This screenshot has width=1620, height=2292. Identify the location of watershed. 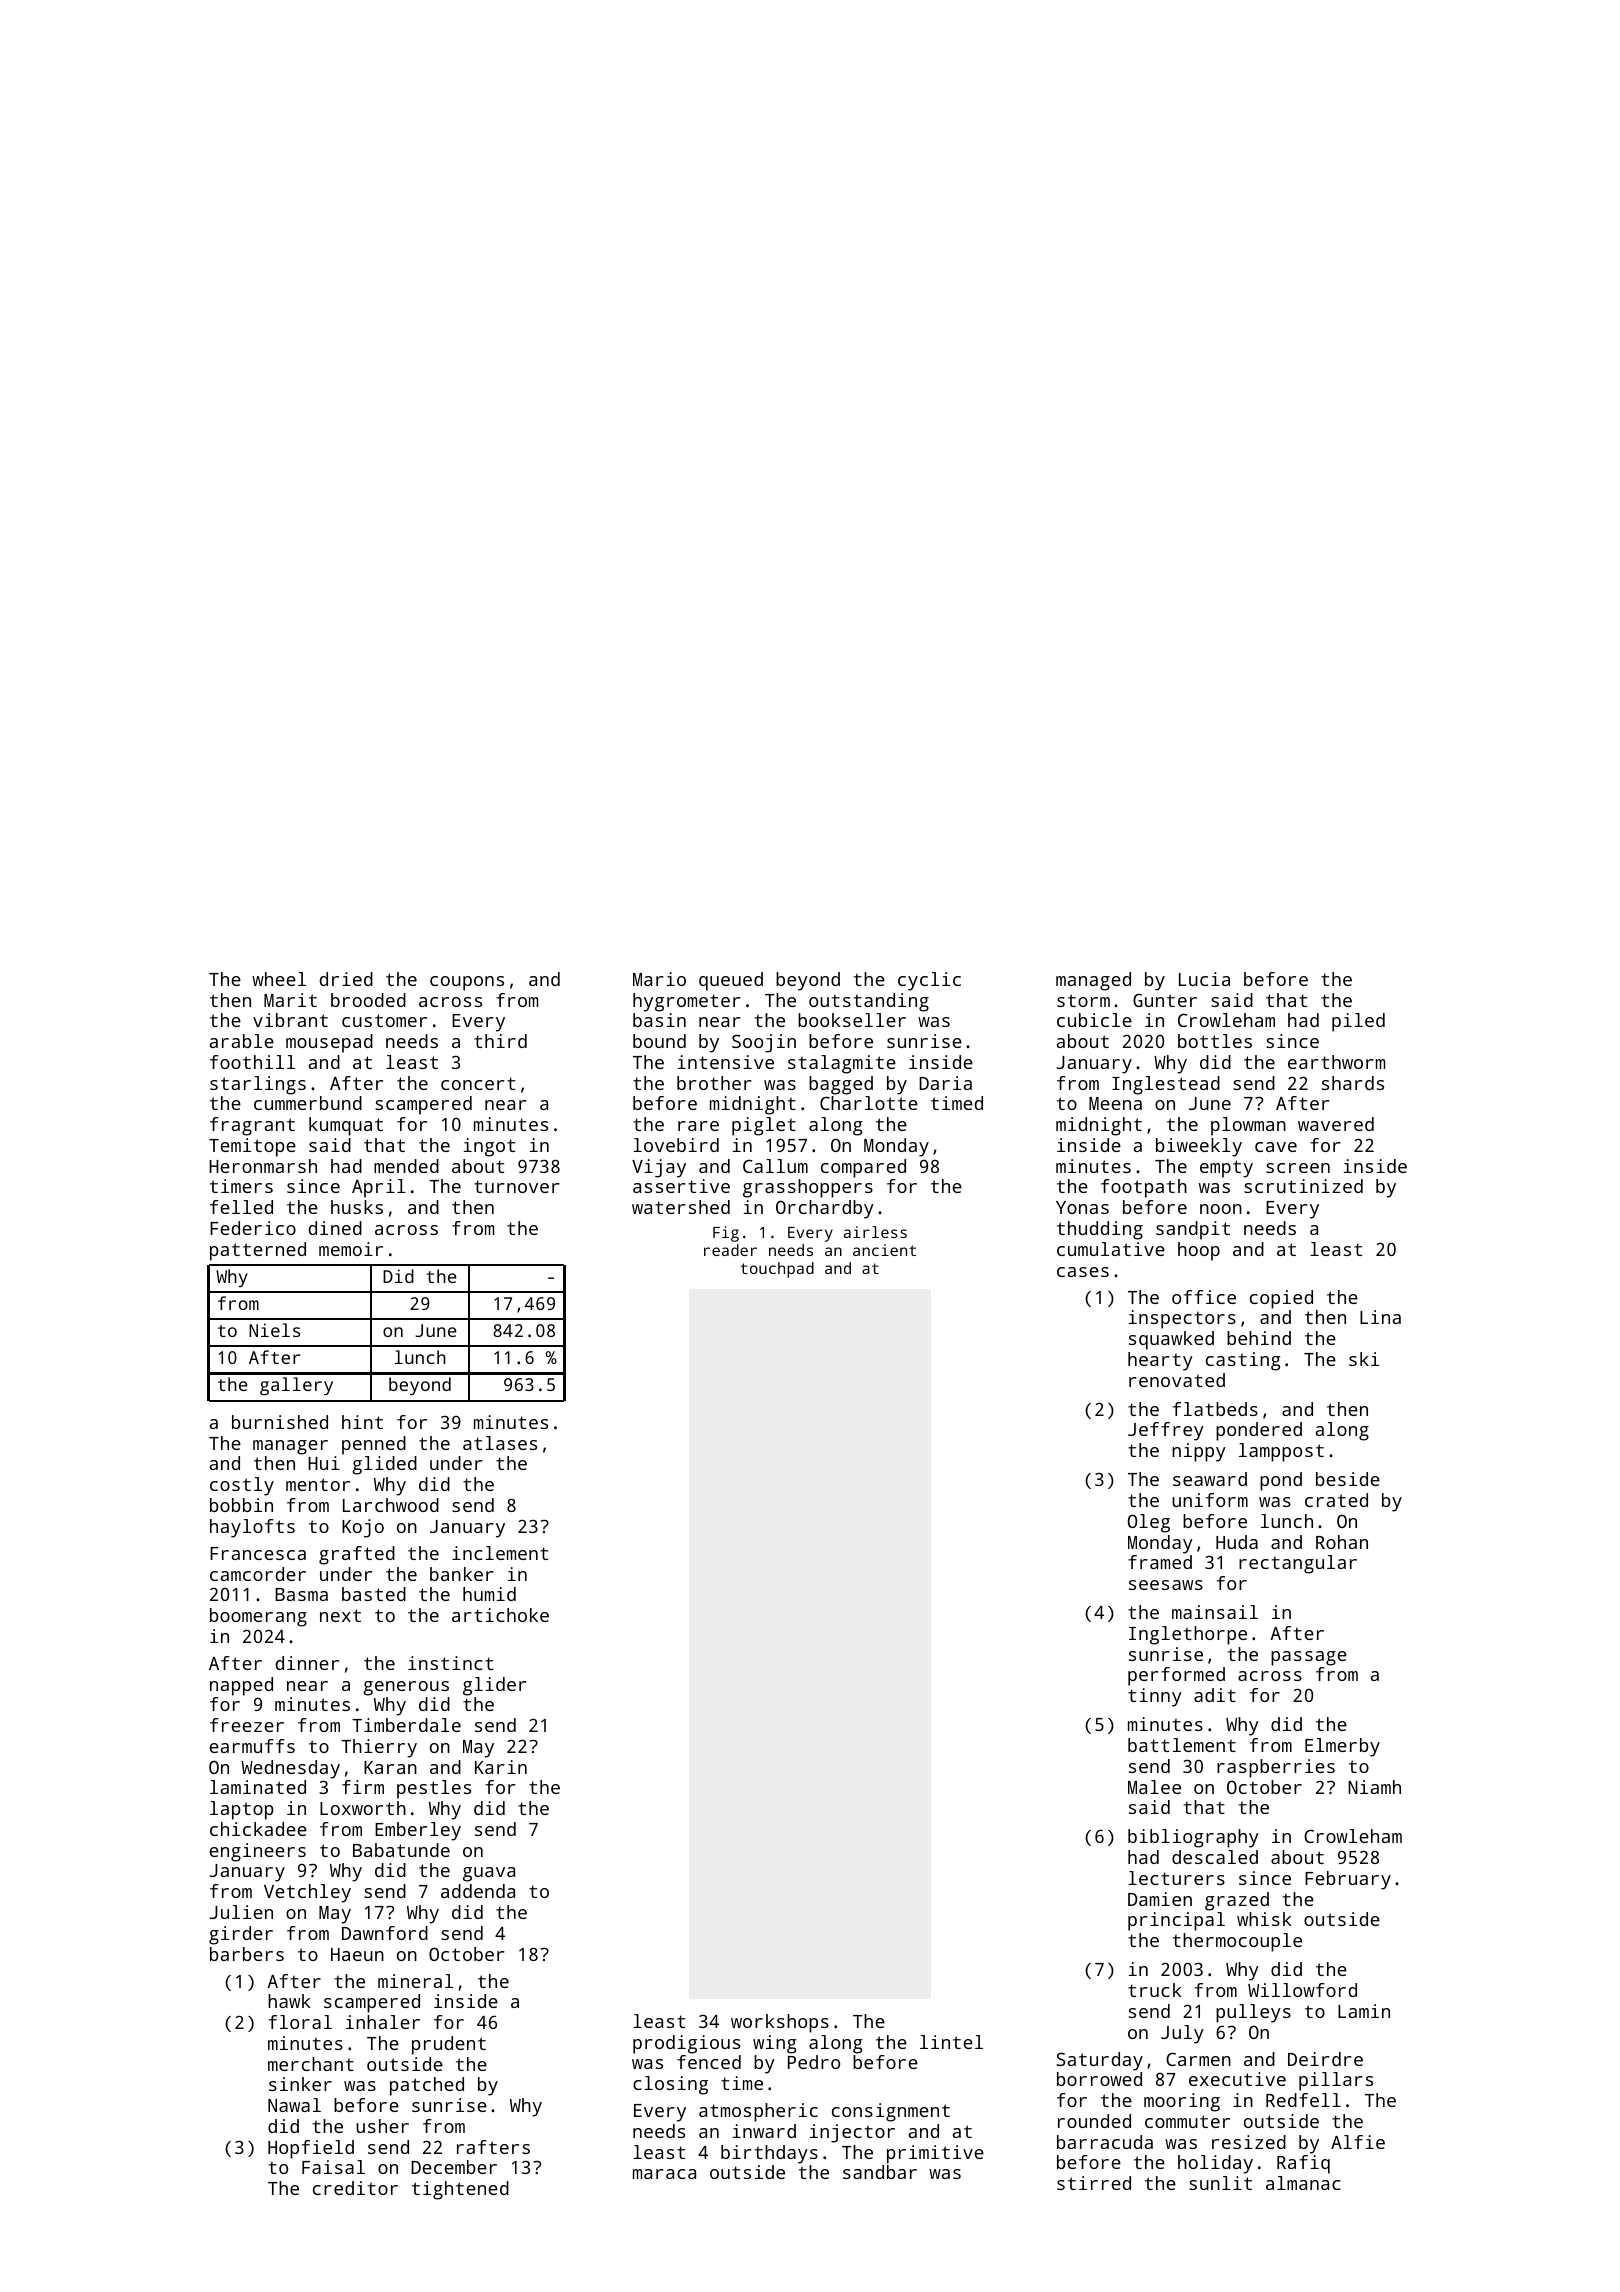
(681, 1207).
